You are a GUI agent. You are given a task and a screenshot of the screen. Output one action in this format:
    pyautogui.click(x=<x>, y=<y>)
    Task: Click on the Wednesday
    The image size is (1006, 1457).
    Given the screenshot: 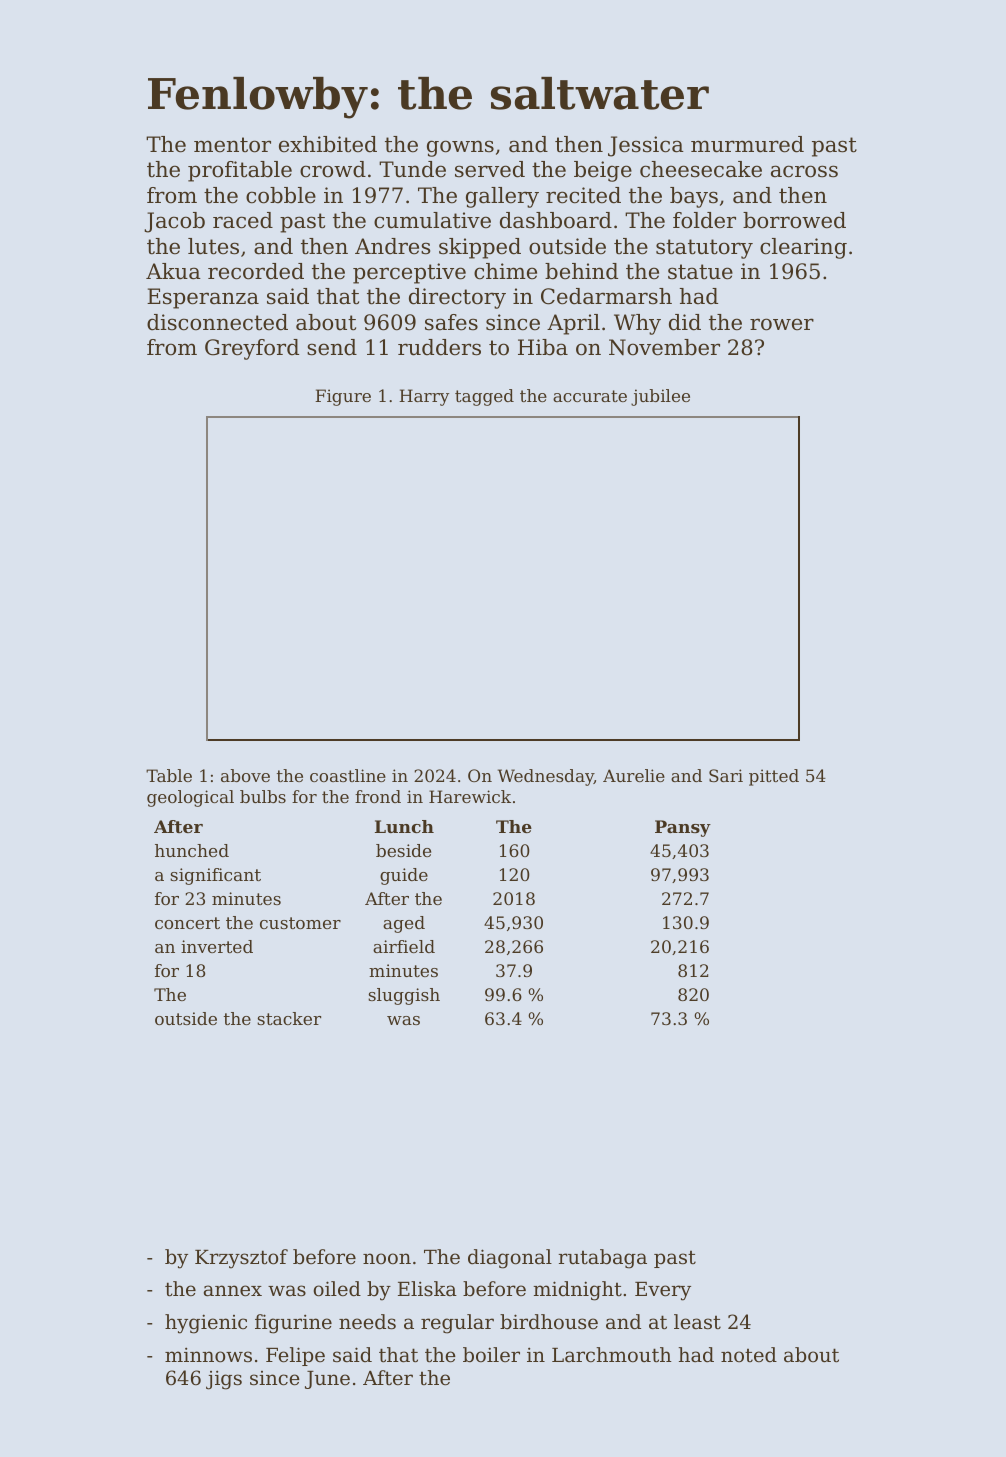 What is the action you would take?
    pyautogui.click(x=546, y=777)
